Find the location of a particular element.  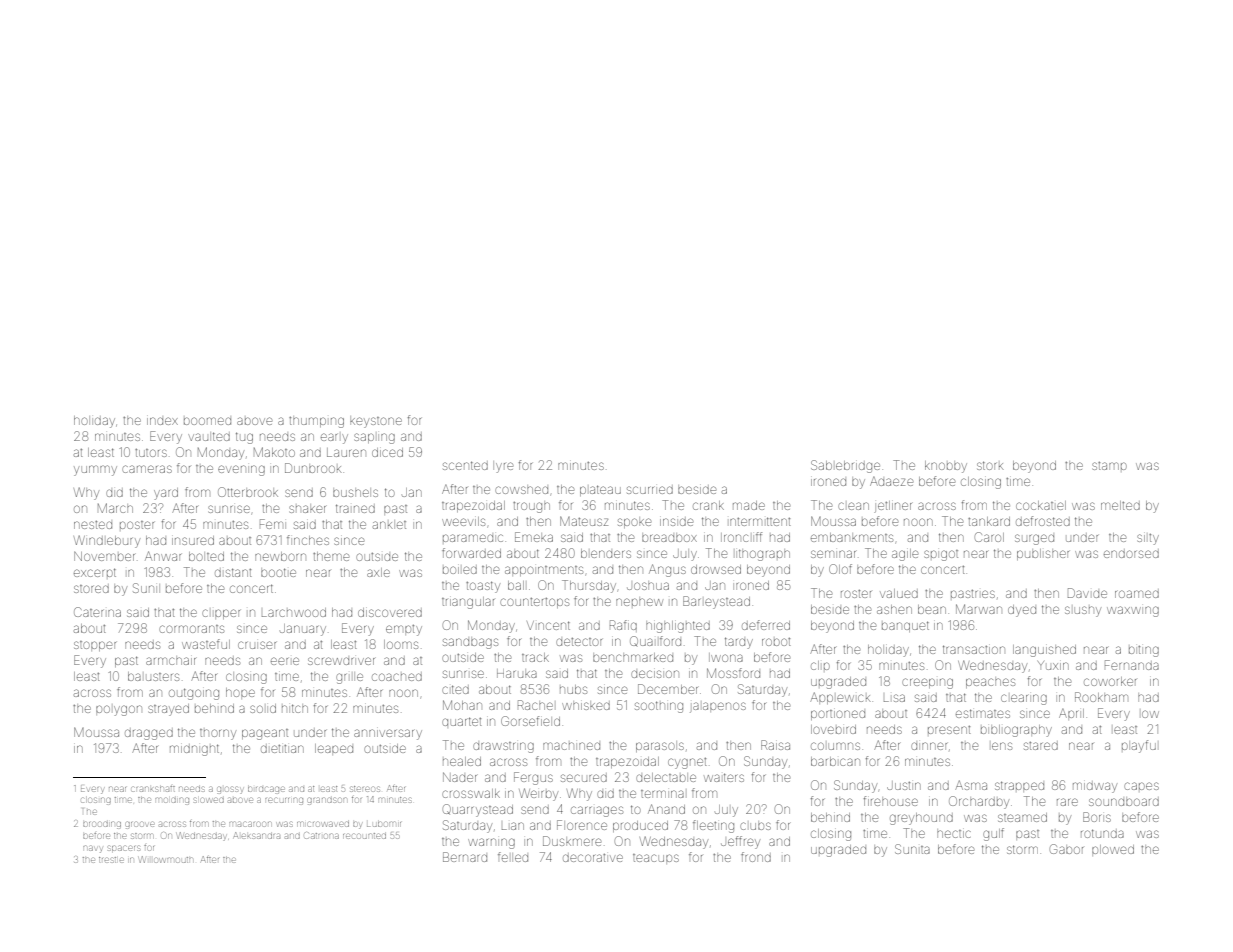

intermittent is located at coordinates (760, 521).
